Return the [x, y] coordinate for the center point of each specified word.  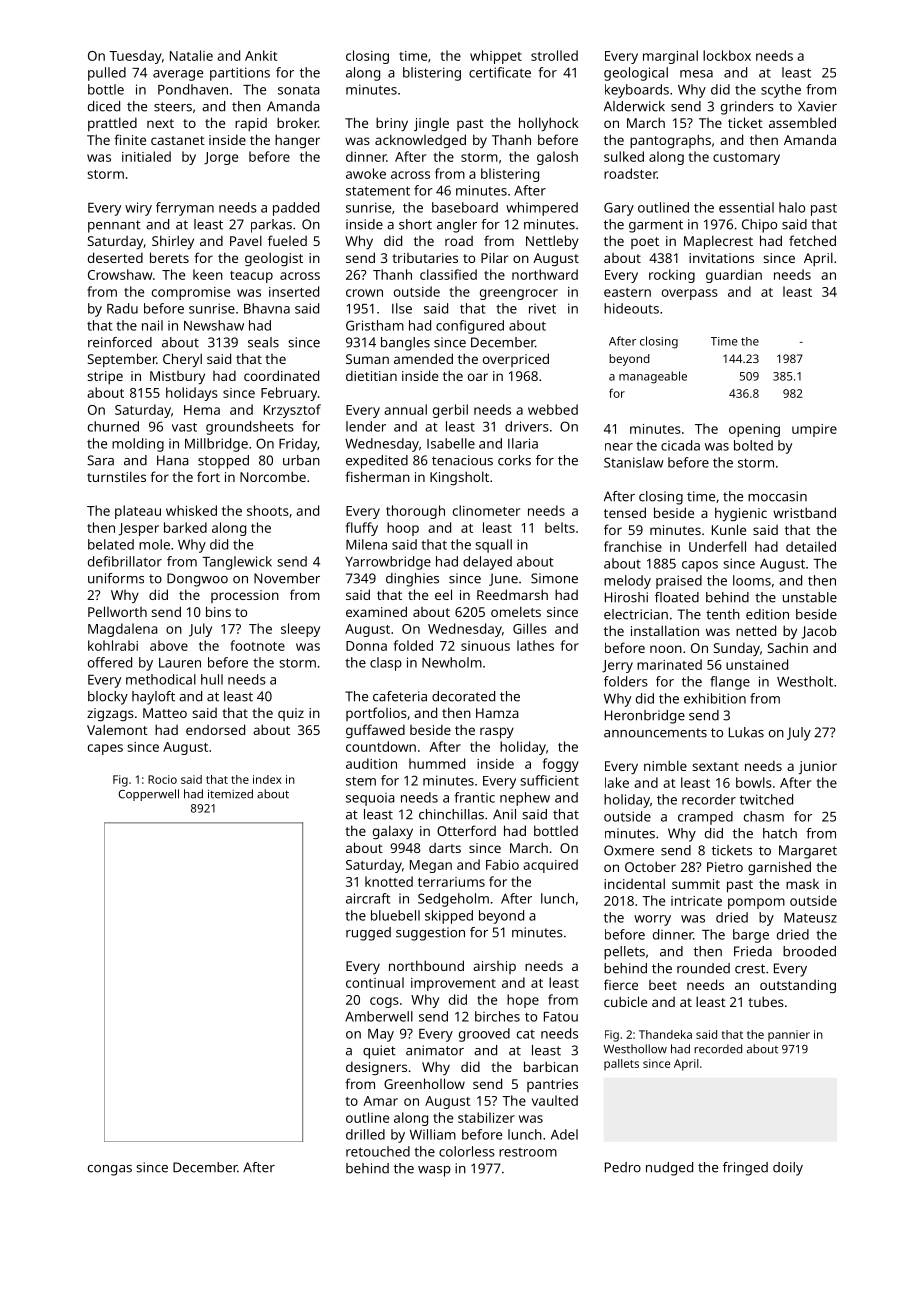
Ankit [261, 55]
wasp [434, 1171]
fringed [745, 1169]
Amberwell [379, 1016]
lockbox [727, 55]
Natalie [191, 55]
